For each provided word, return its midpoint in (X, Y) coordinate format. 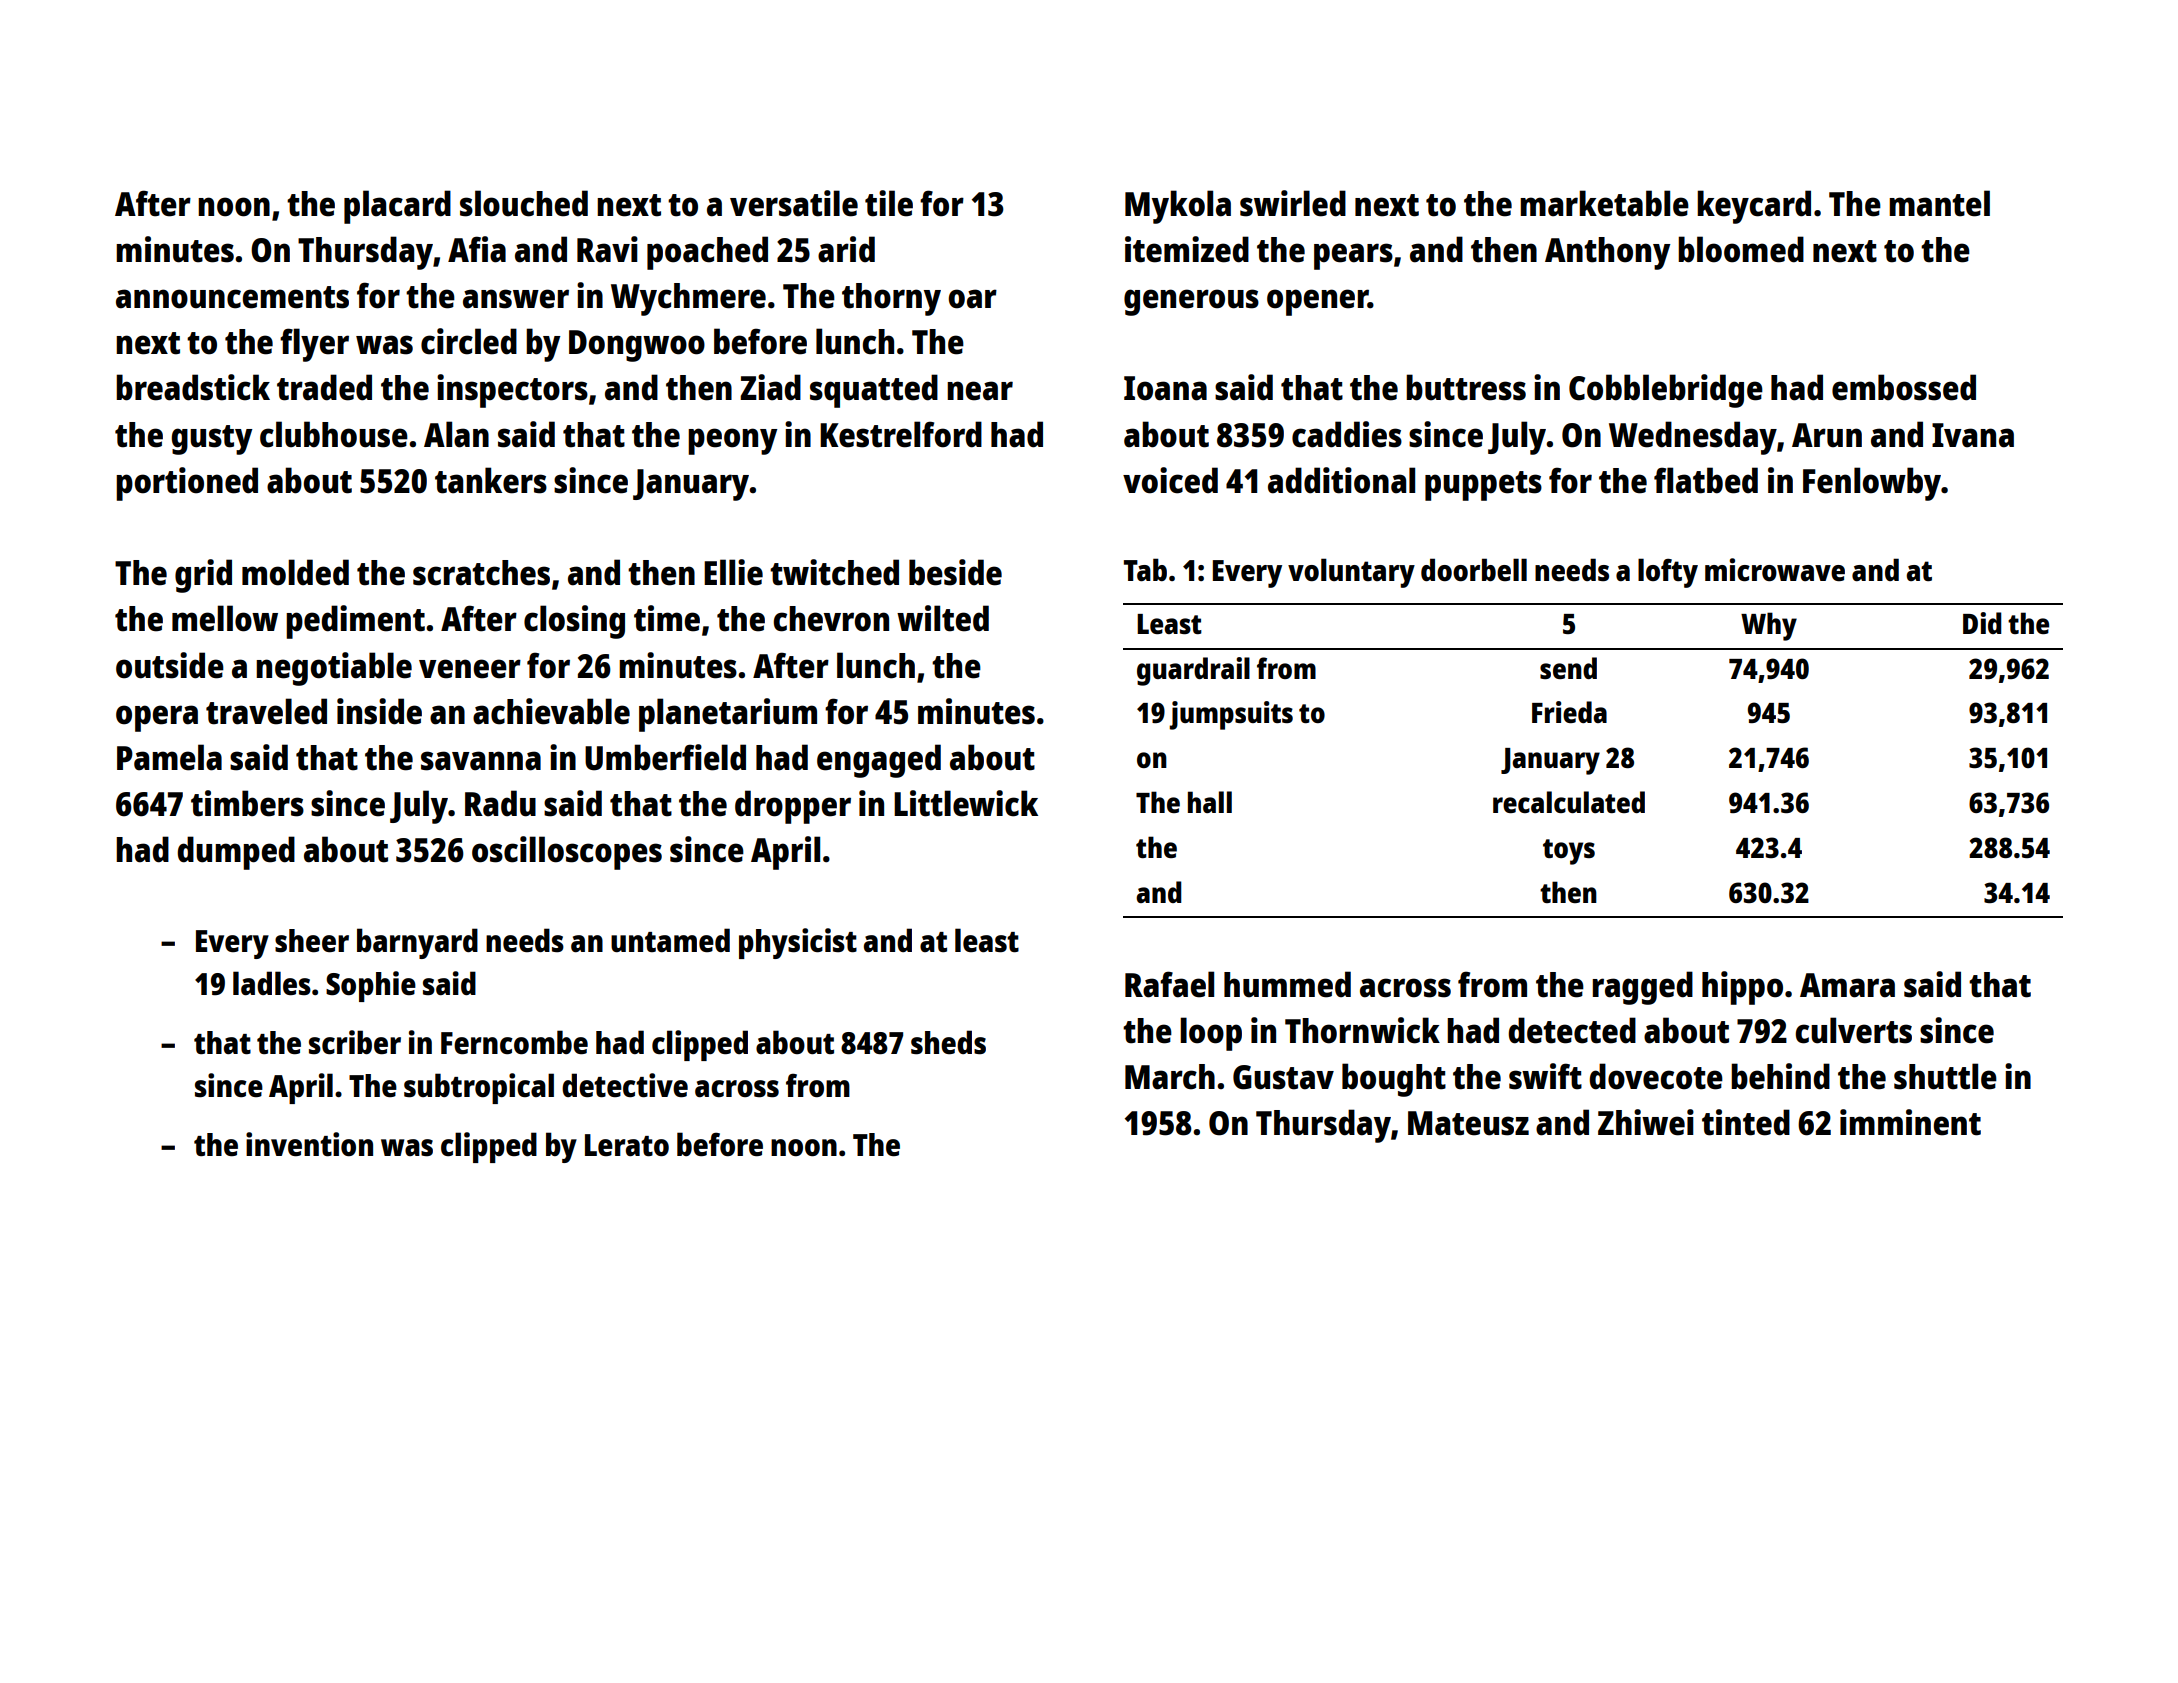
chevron (831, 619)
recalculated (1569, 802)
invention (309, 1144)
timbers (247, 803)
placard (397, 207)
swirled (1293, 203)
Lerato (627, 1145)
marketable (1604, 203)
